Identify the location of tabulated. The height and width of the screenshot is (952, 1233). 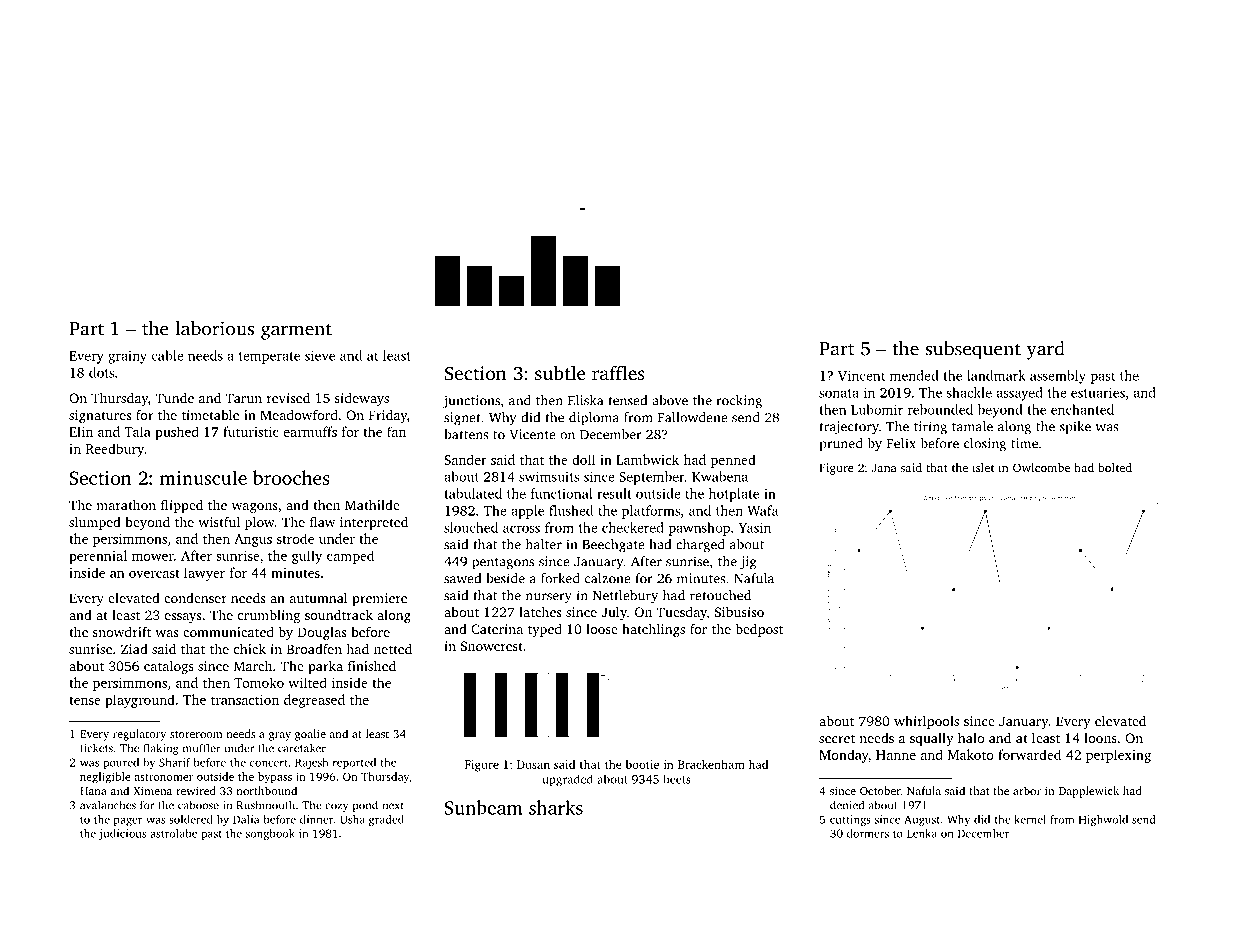
(473, 493).
